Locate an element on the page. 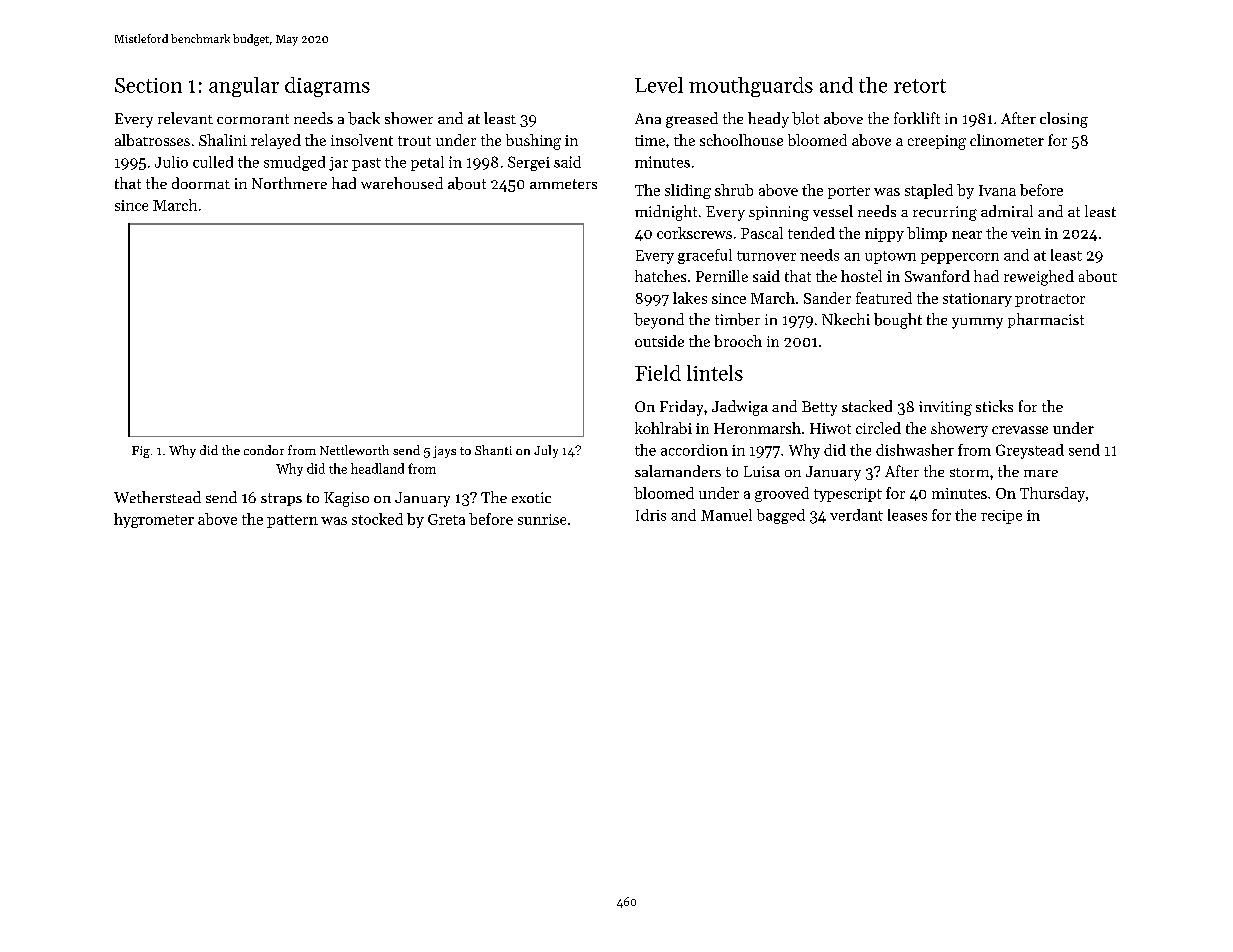 The image size is (1233, 952). outside is located at coordinates (659, 341).
